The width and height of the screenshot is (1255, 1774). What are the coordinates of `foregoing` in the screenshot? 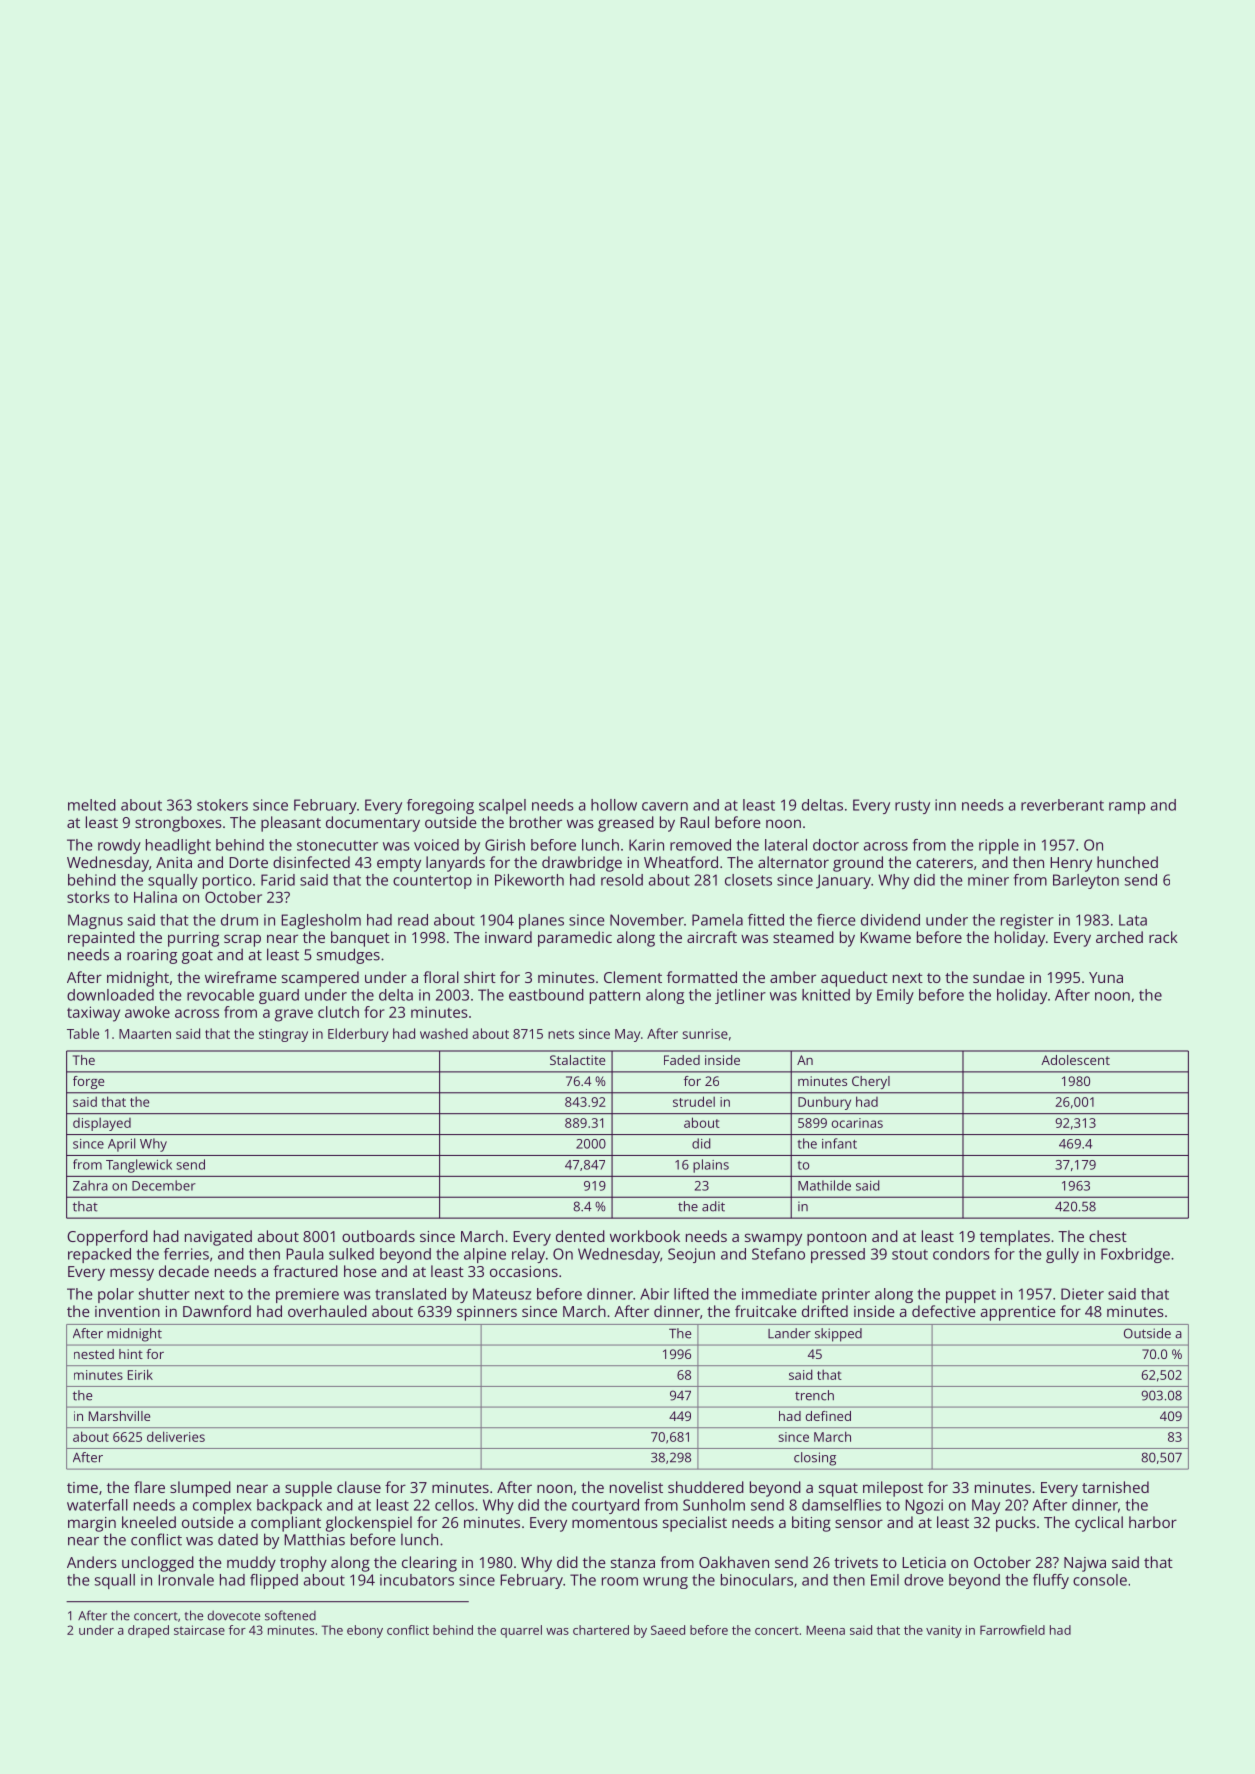 It's located at (440, 806).
